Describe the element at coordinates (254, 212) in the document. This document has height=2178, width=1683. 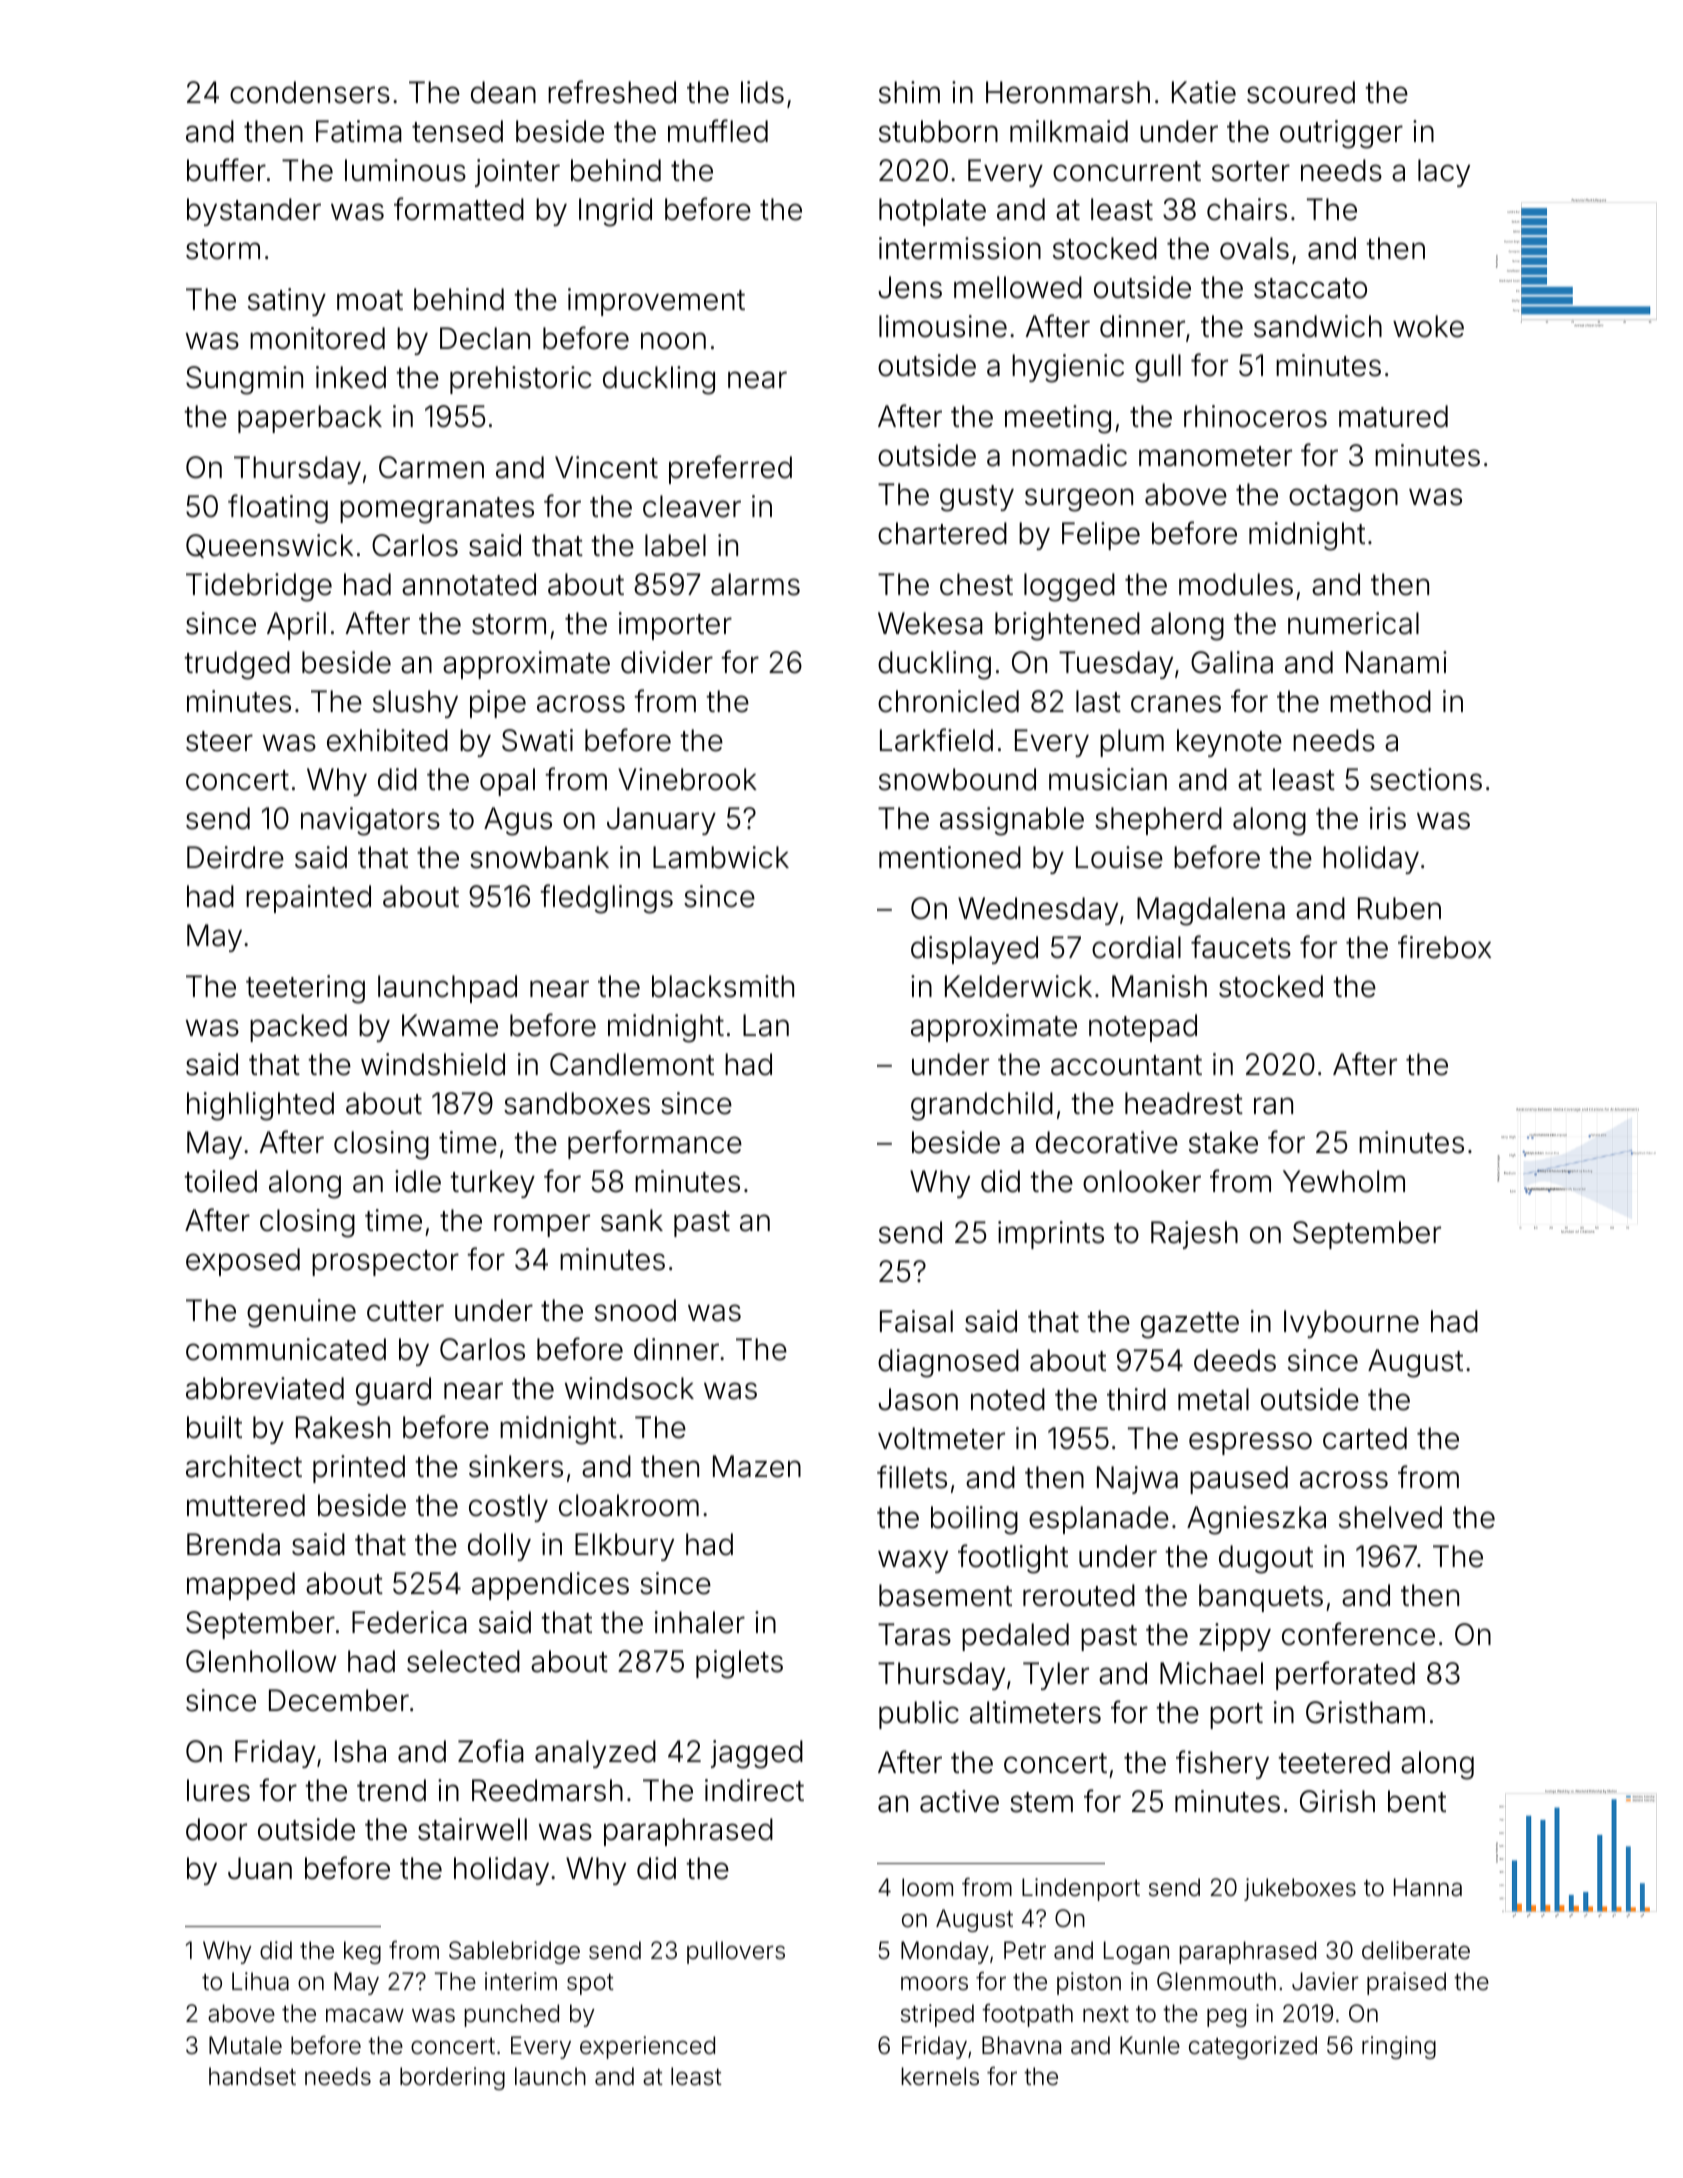
I see `bystander` at that location.
